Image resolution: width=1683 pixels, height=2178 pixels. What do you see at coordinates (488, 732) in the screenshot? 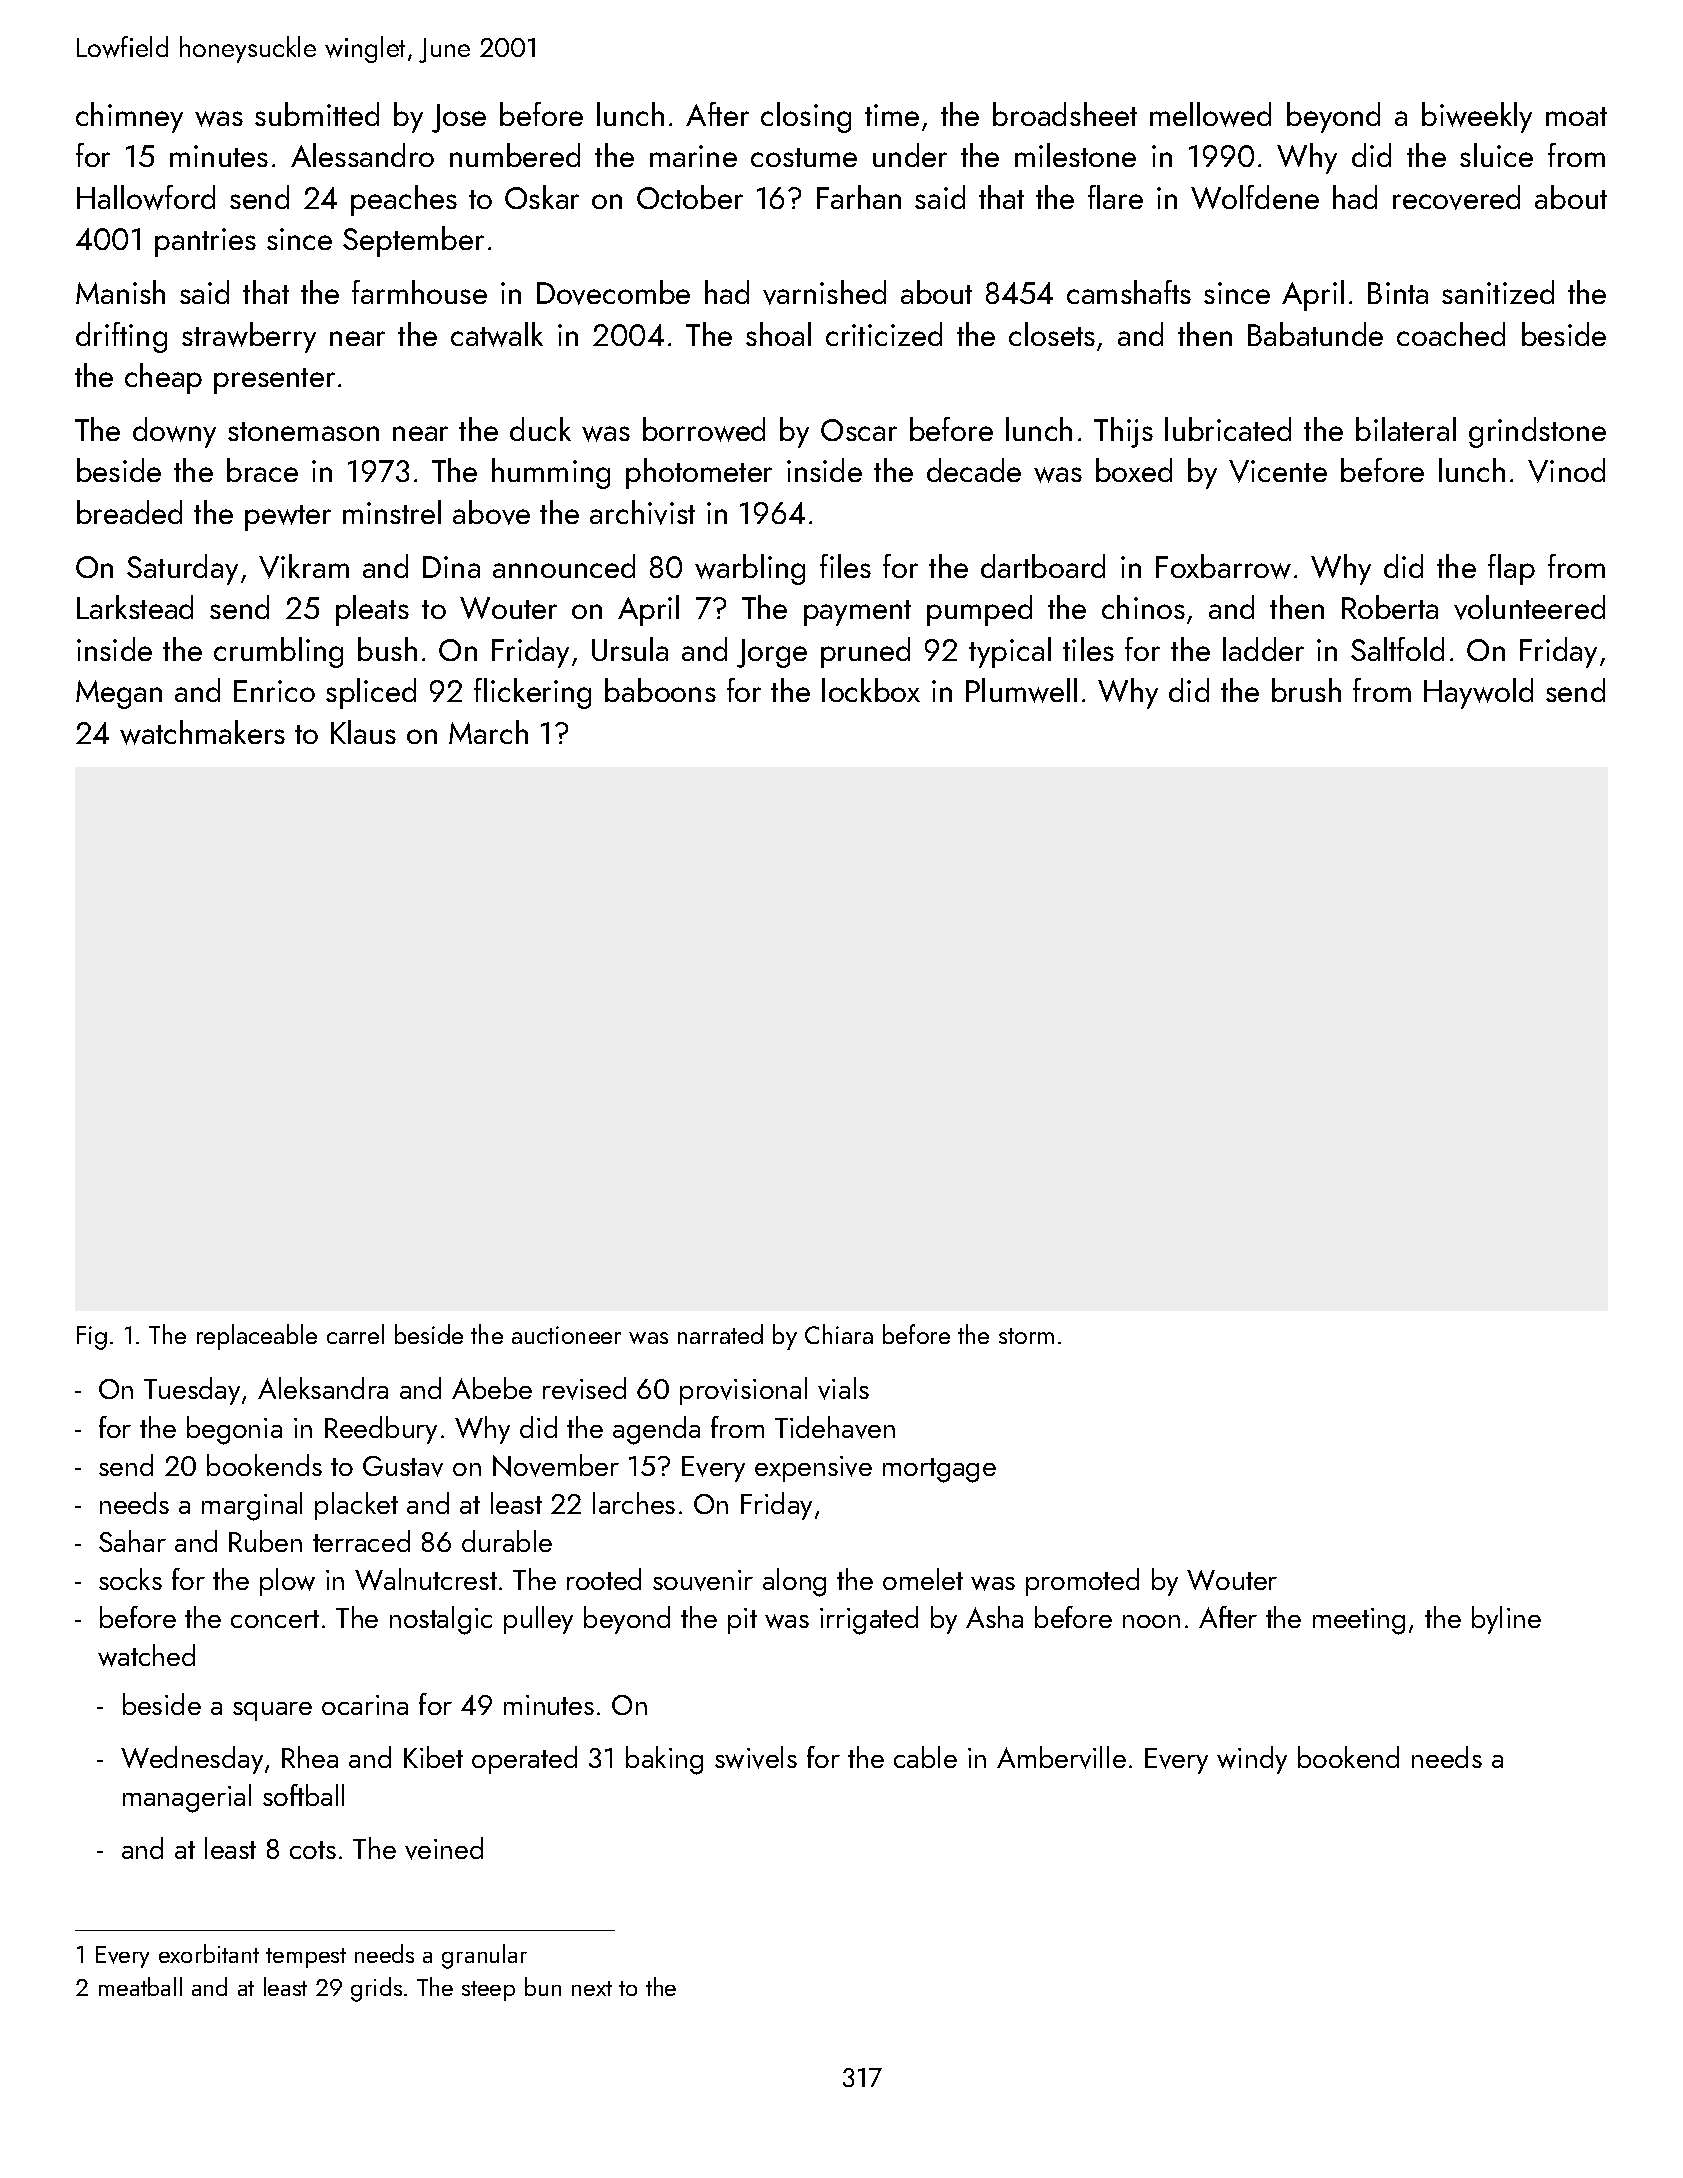
I see `March` at bounding box center [488, 732].
